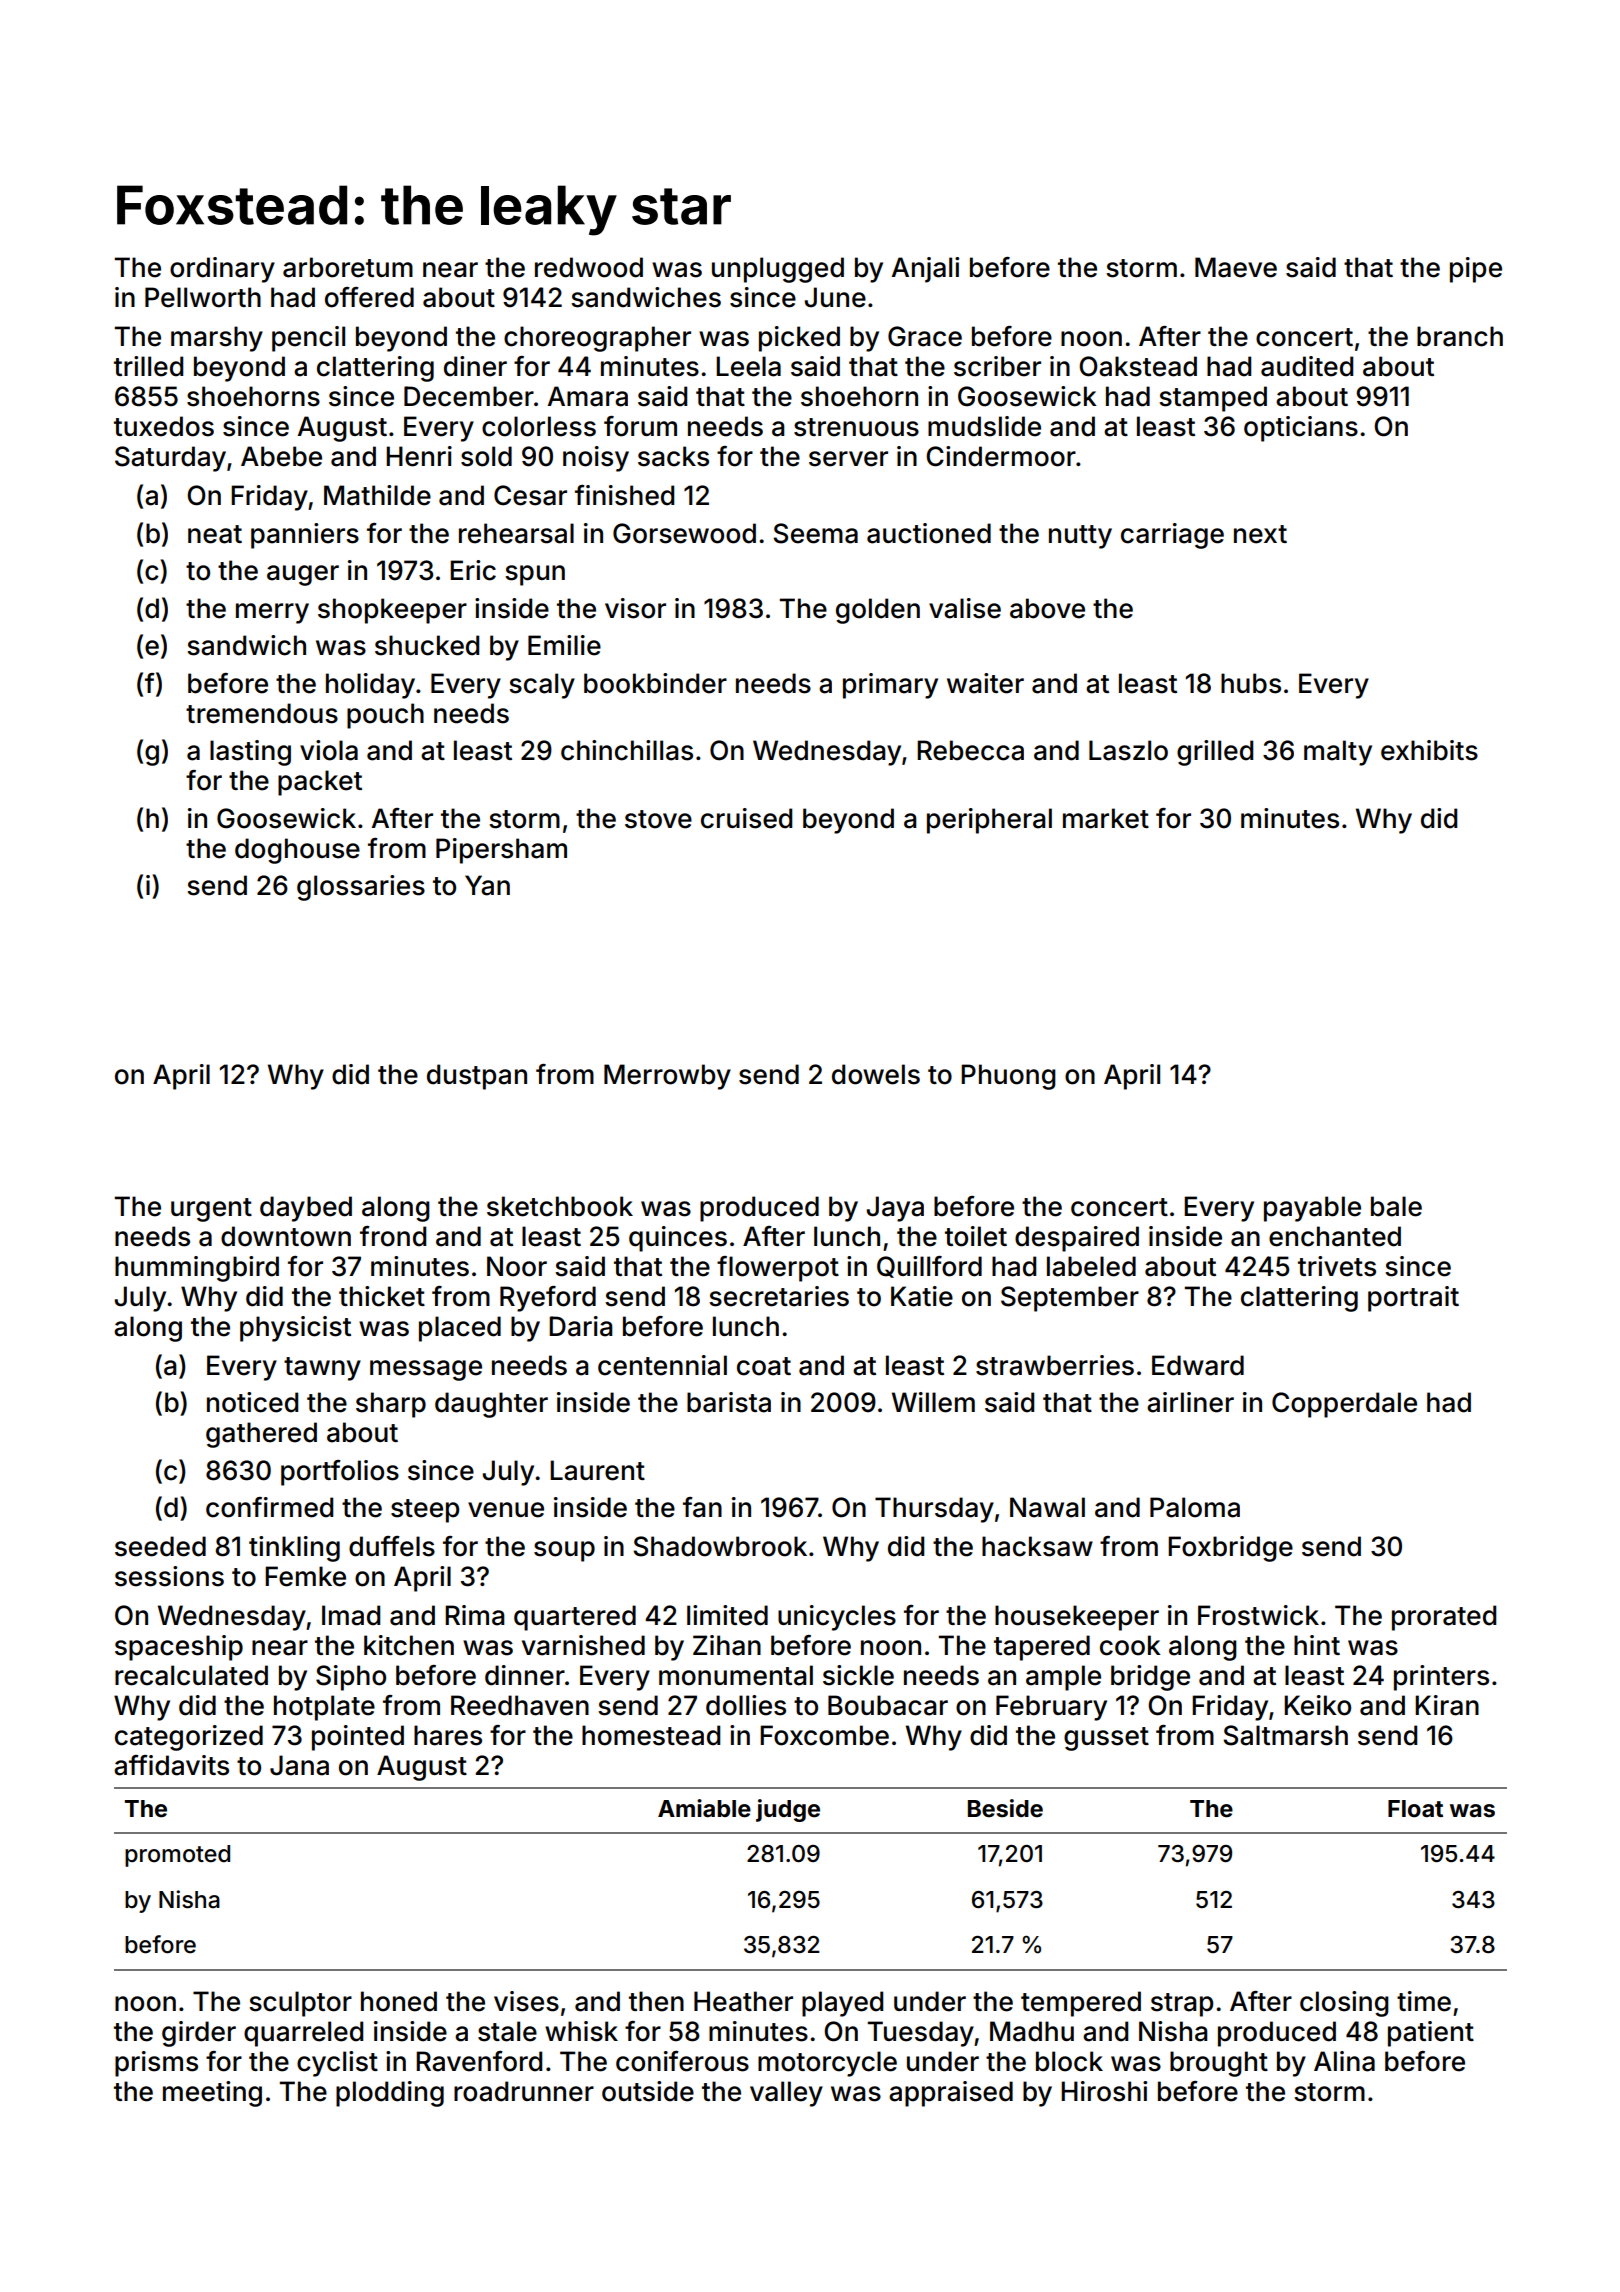 The height and width of the screenshot is (2292, 1620). I want to click on February, so click(1051, 1708).
